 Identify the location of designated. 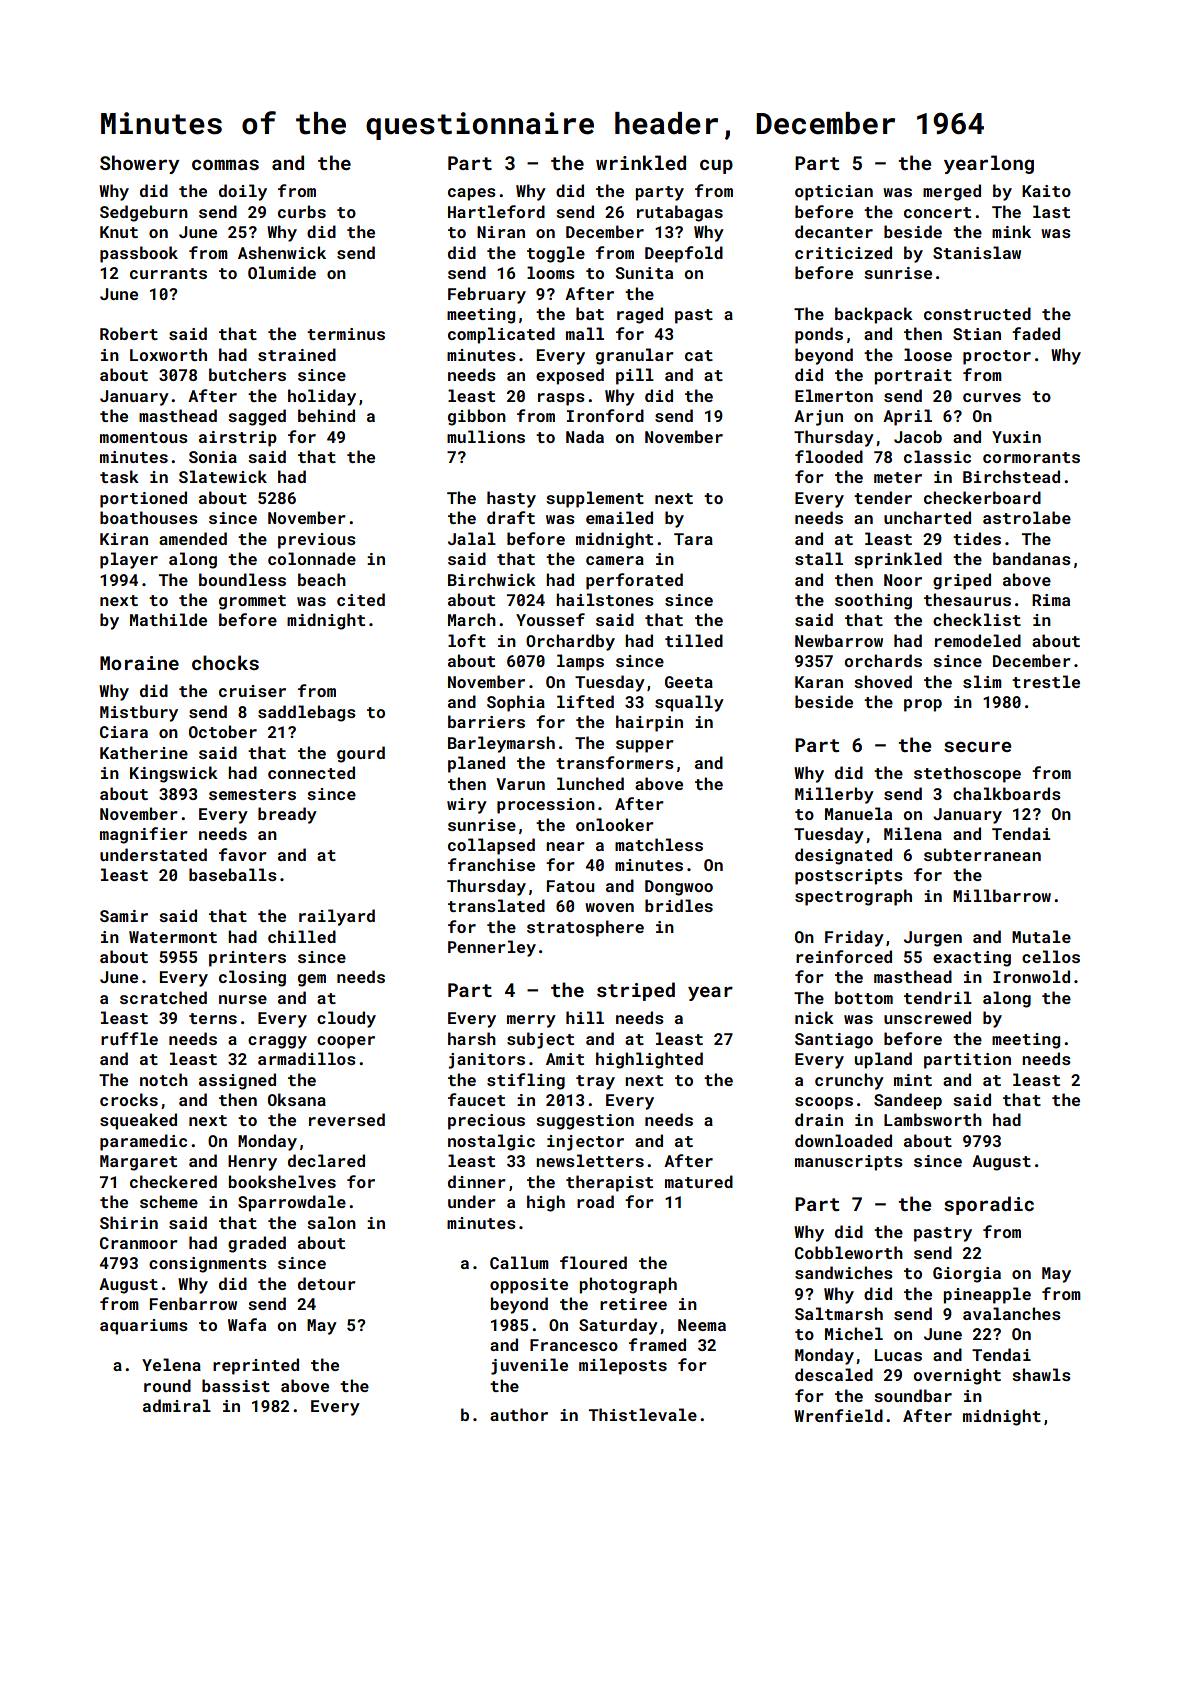
(843, 856).
